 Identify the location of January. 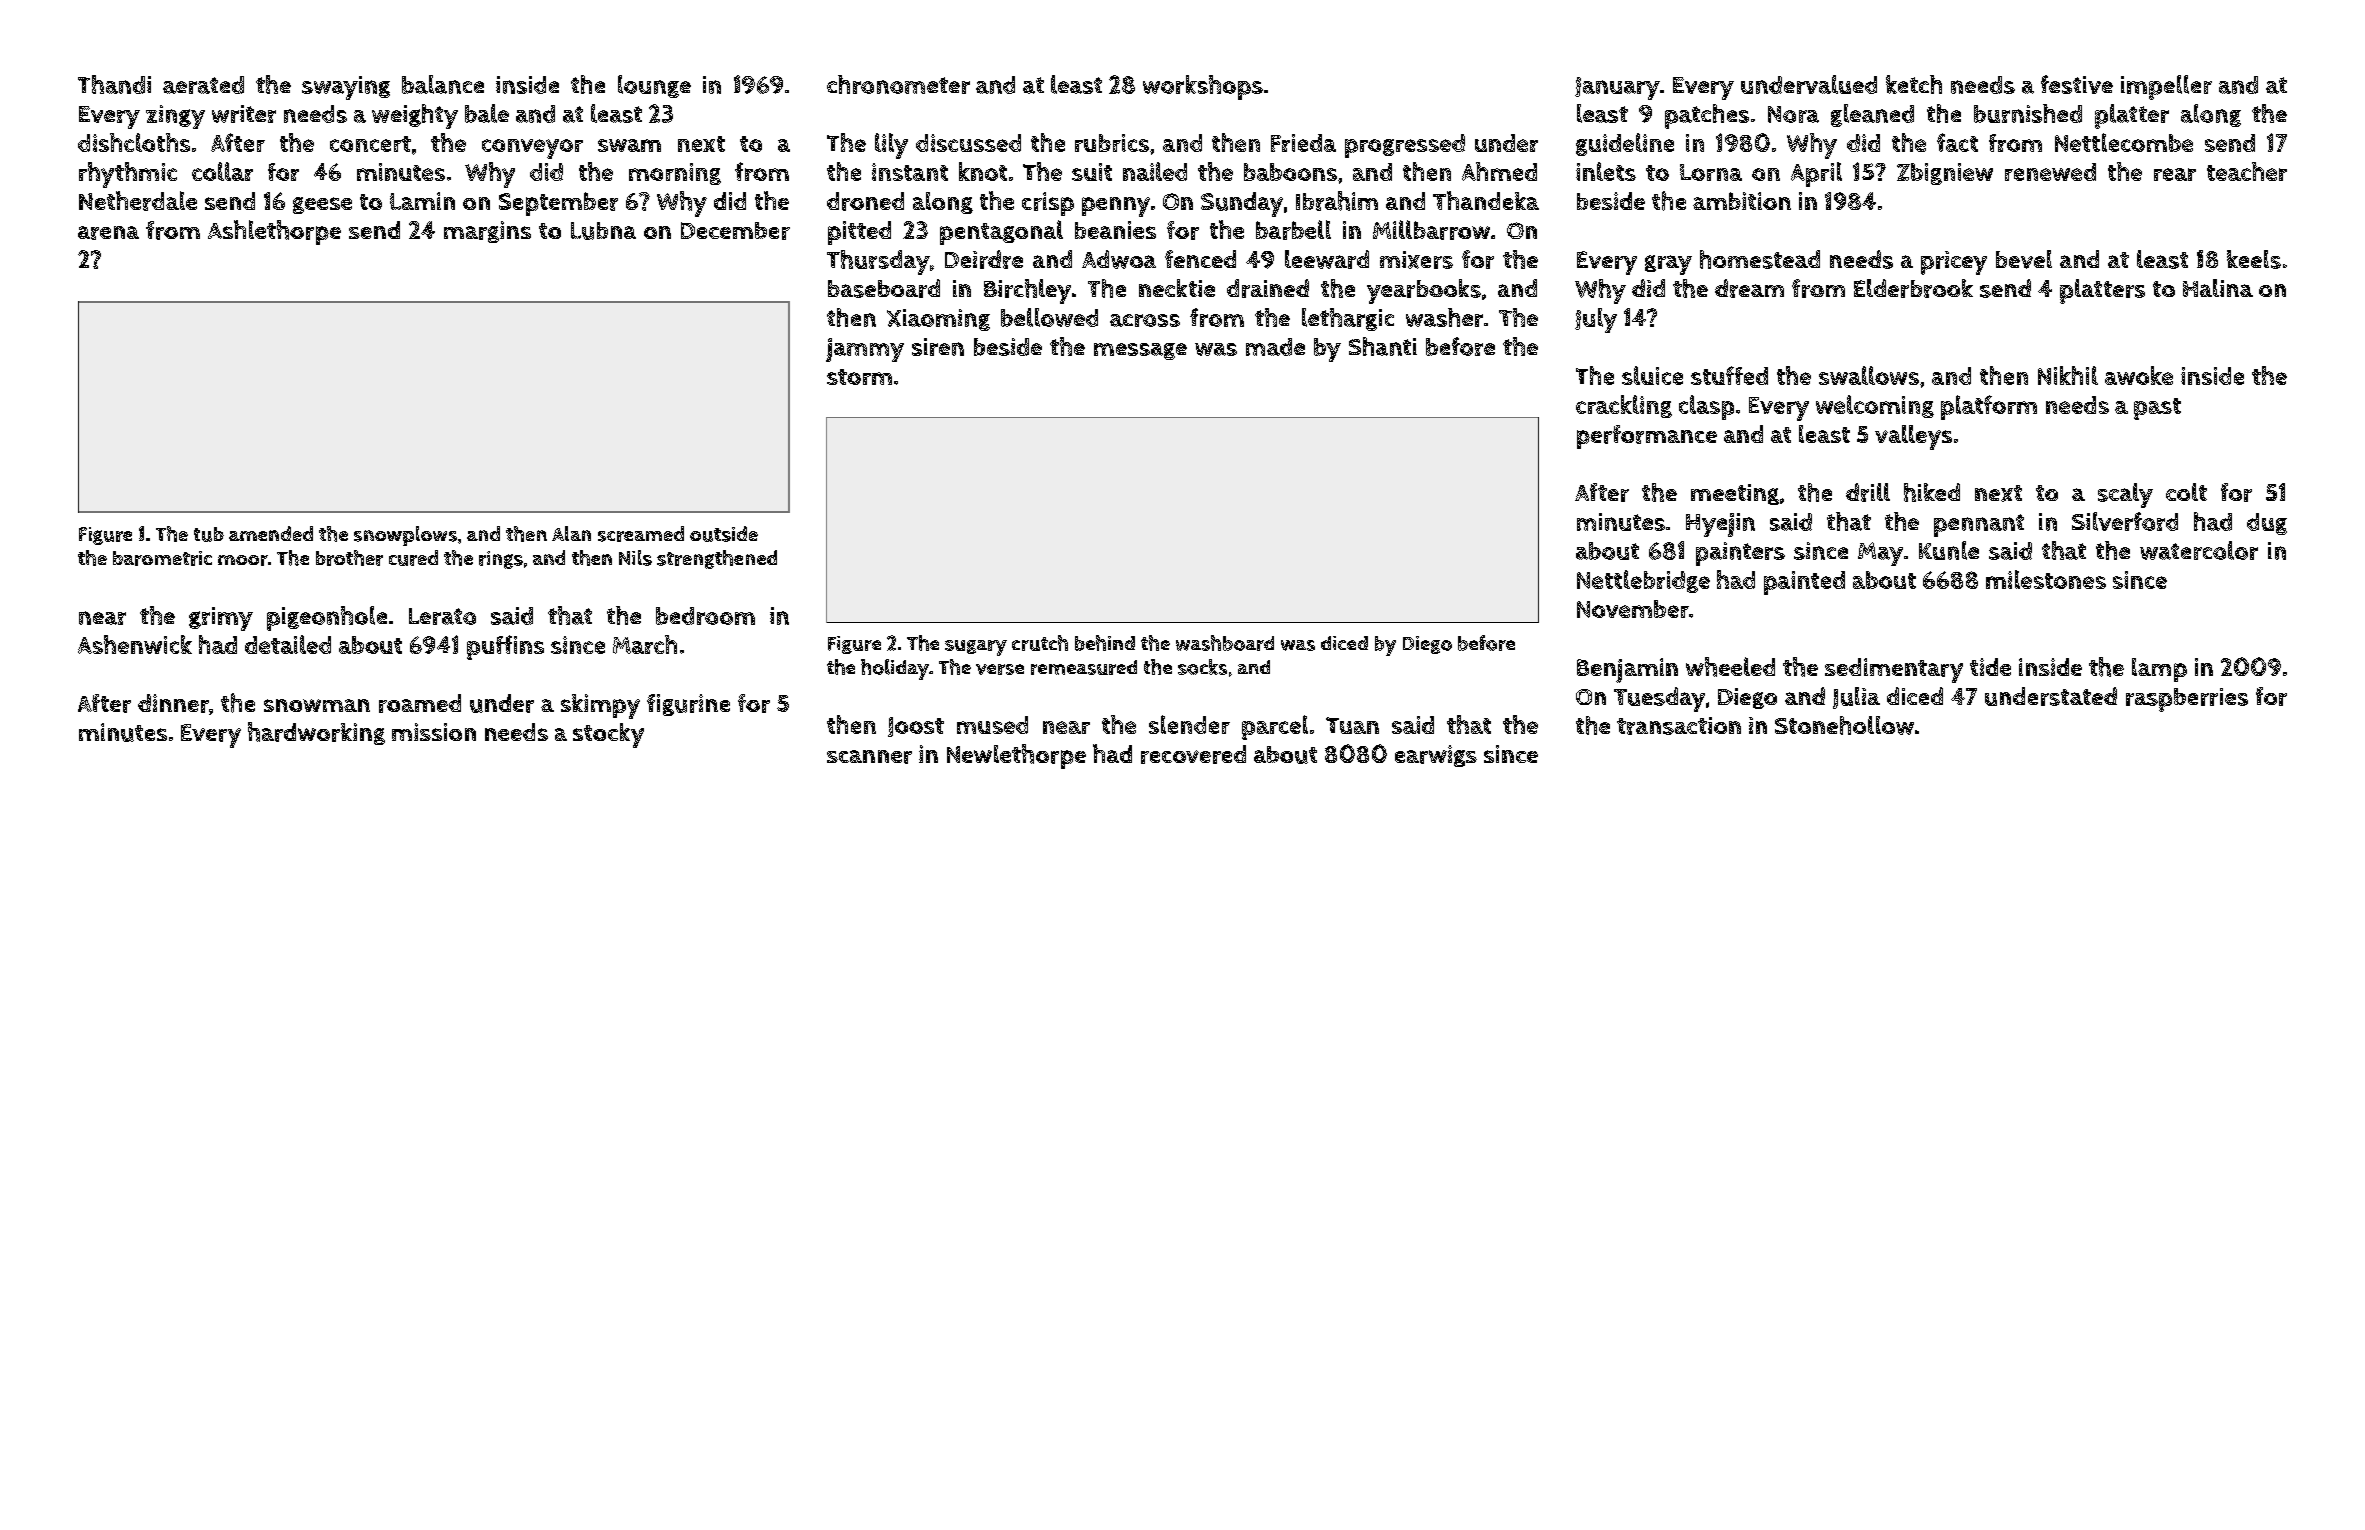
(1617, 88).
